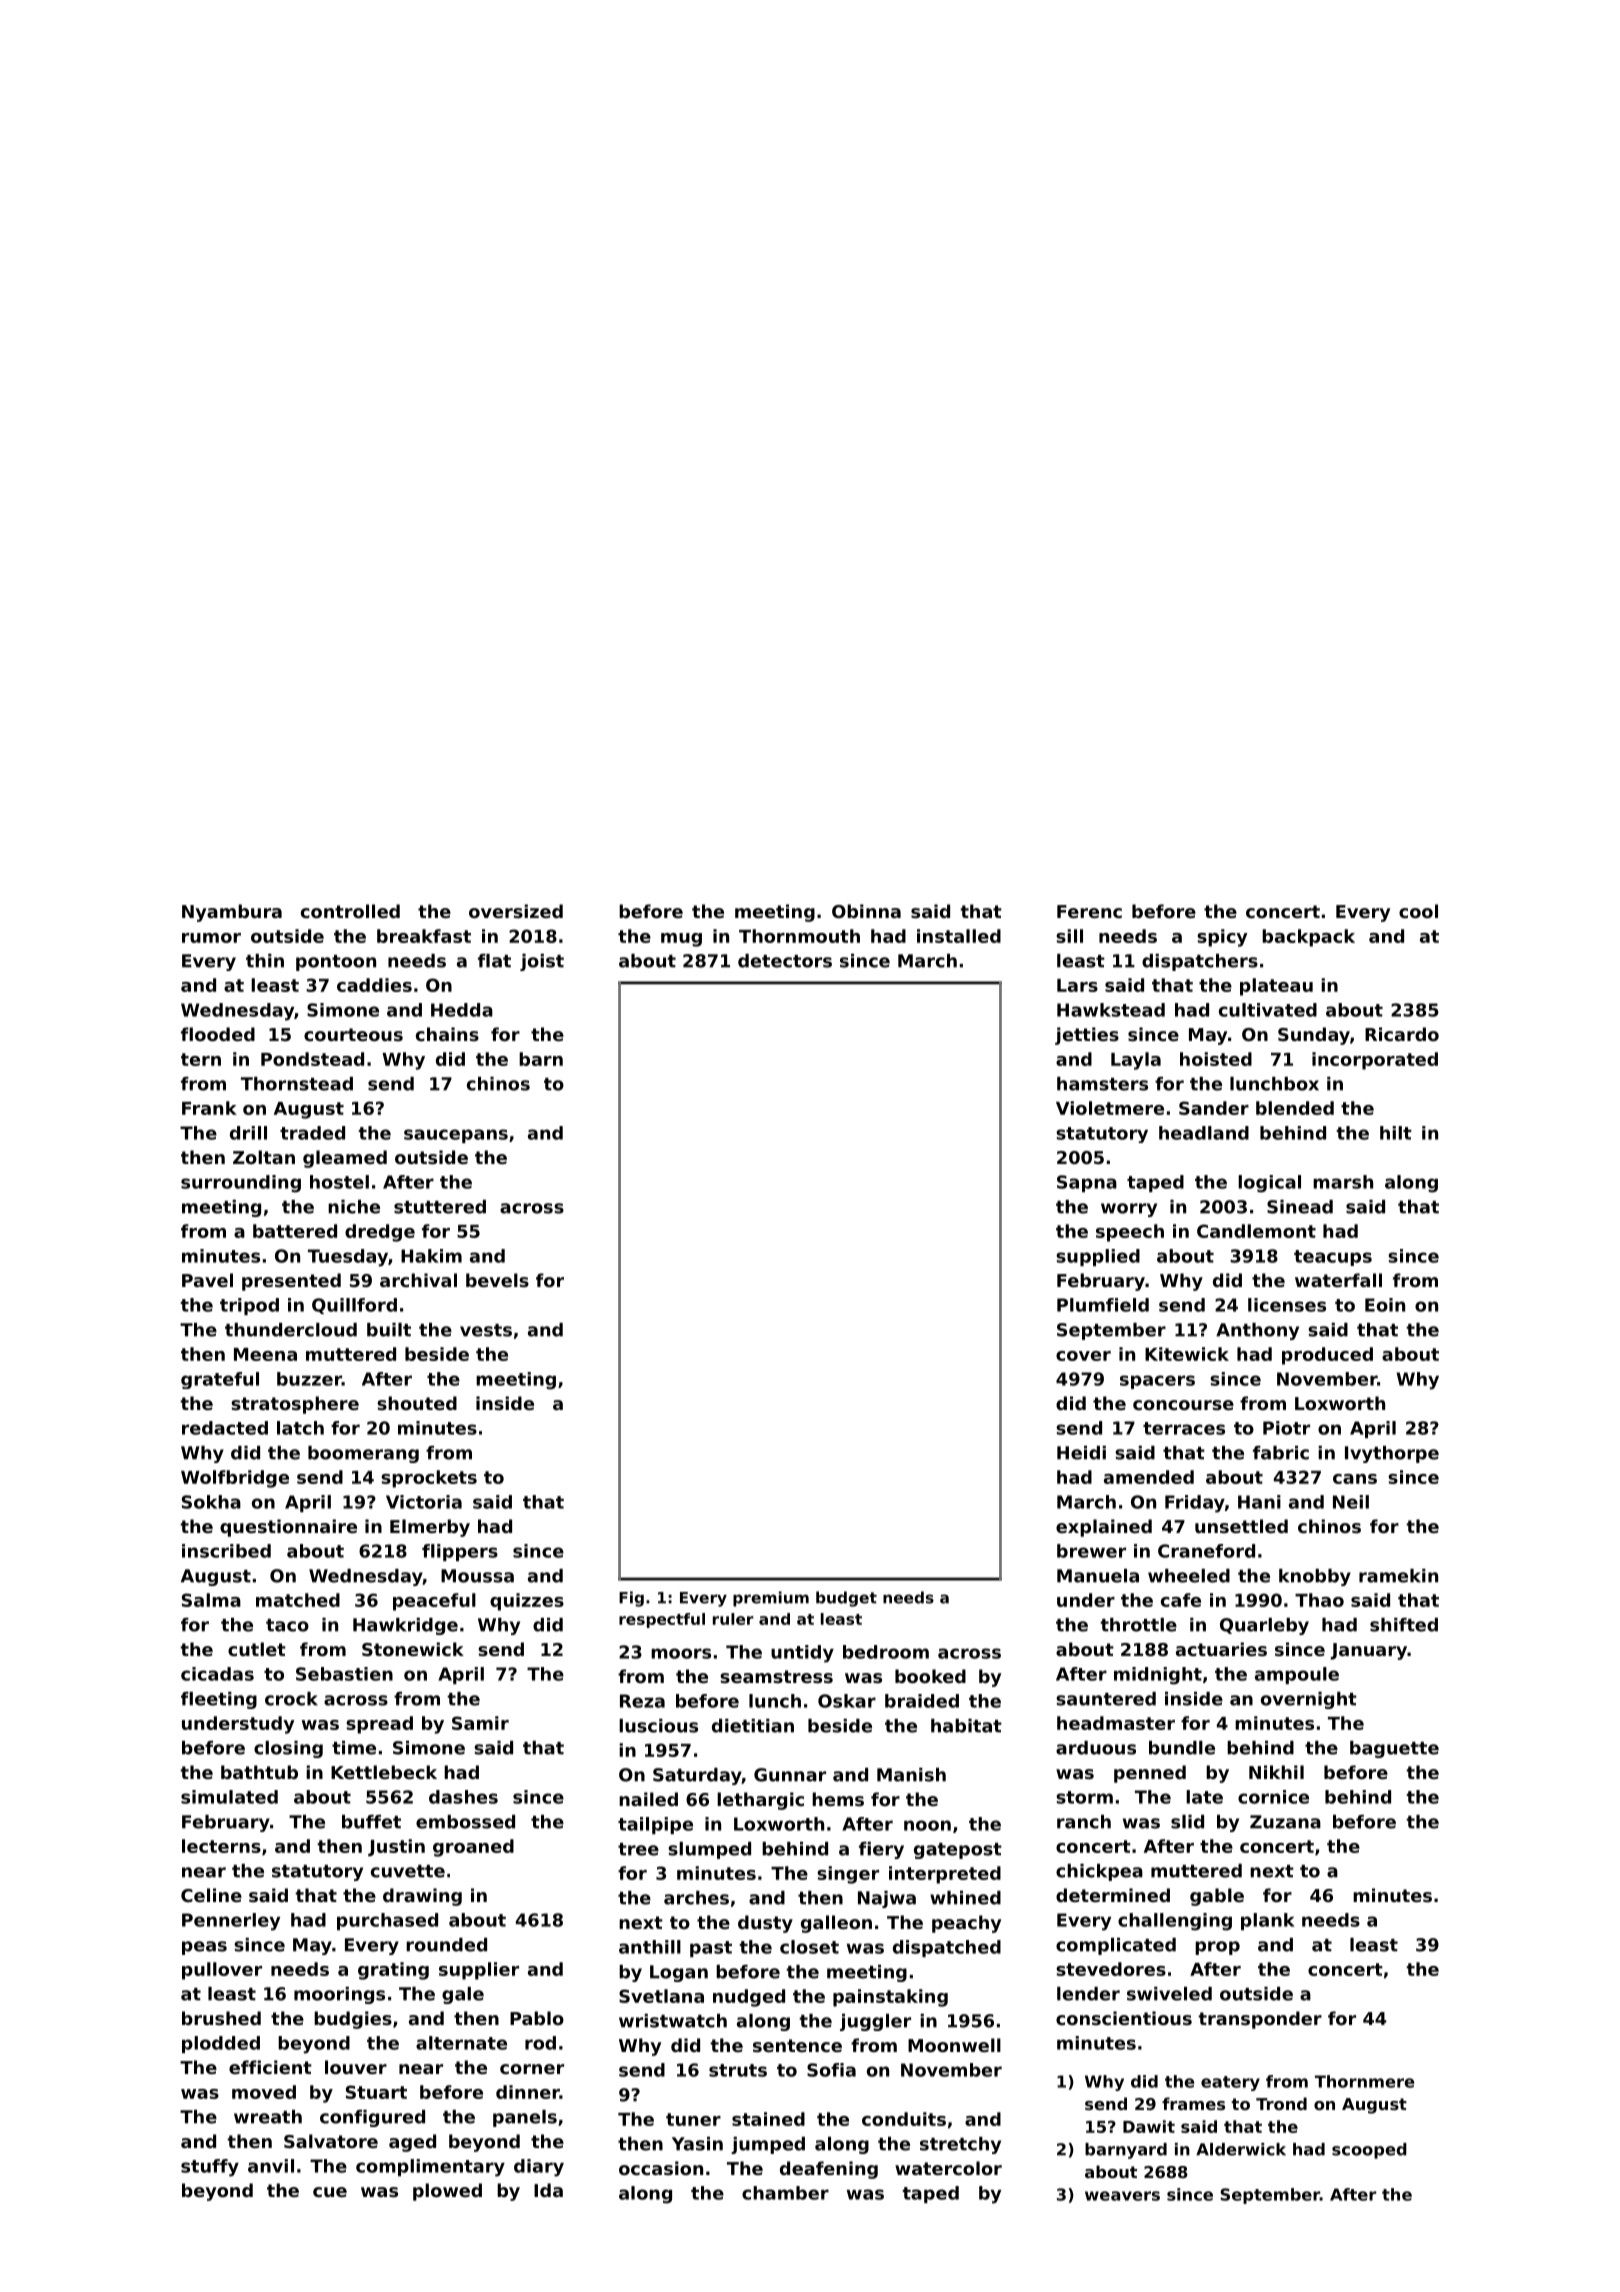 Image resolution: width=1620 pixels, height=2292 pixels. I want to click on frames, so click(1193, 2103).
